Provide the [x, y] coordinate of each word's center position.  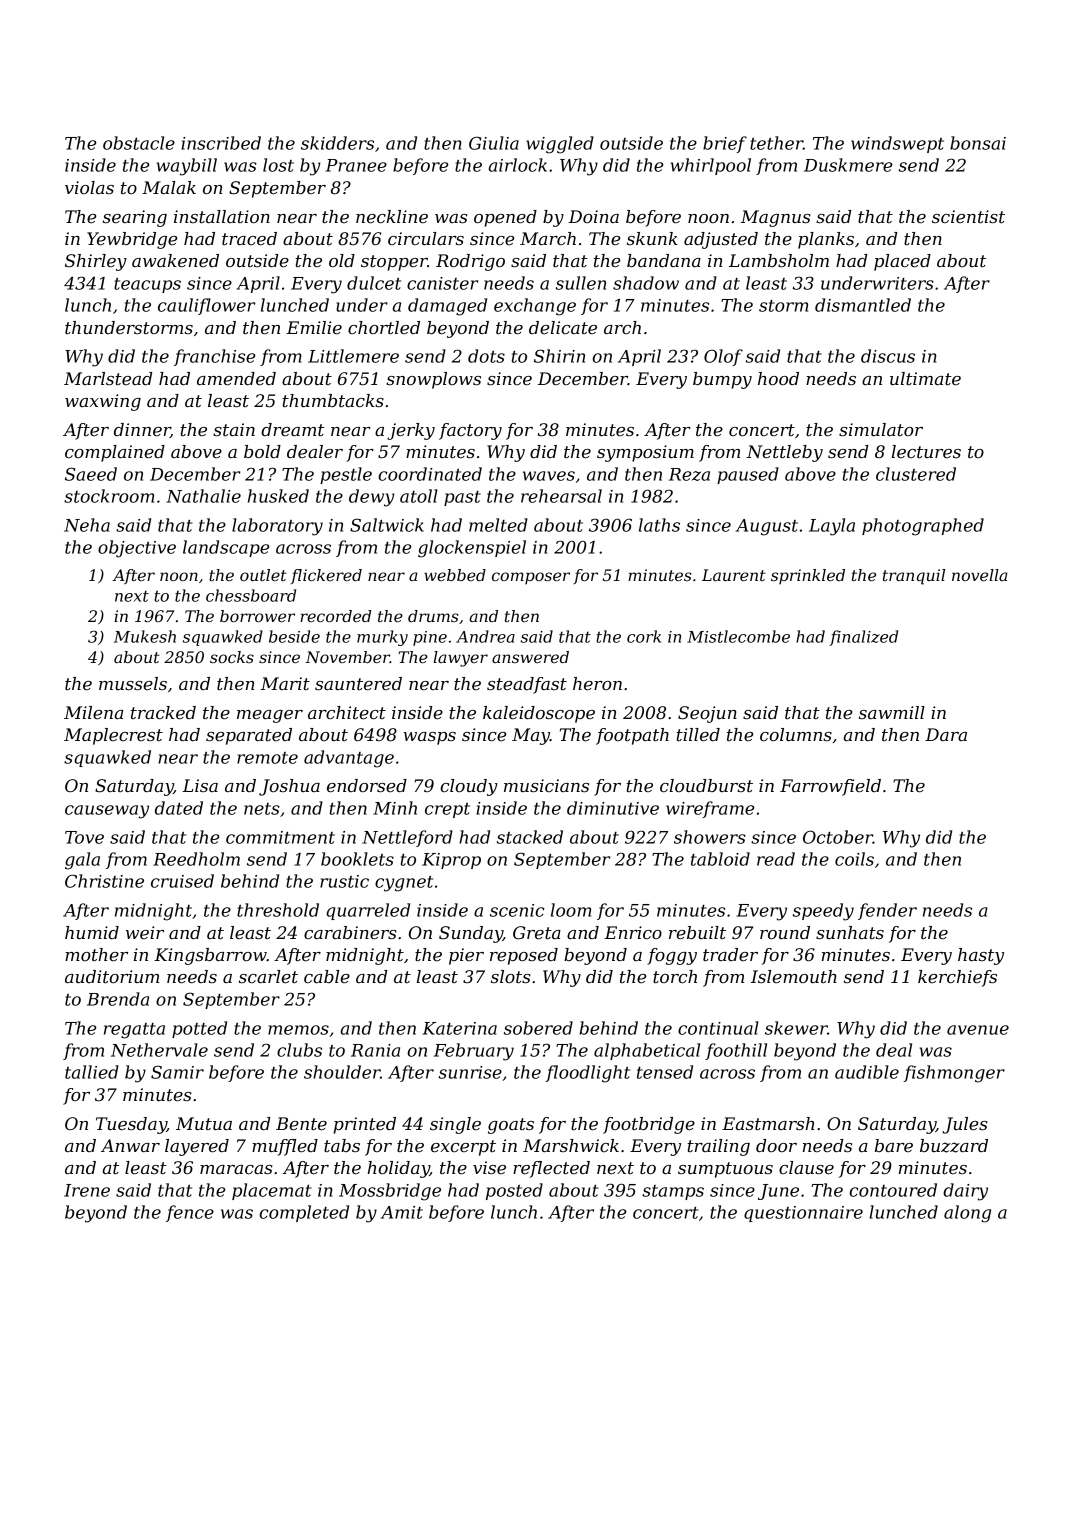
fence [190, 1213]
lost [278, 165]
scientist [968, 216]
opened [505, 218]
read [776, 859]
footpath [632, 736]
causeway [107, 812]
